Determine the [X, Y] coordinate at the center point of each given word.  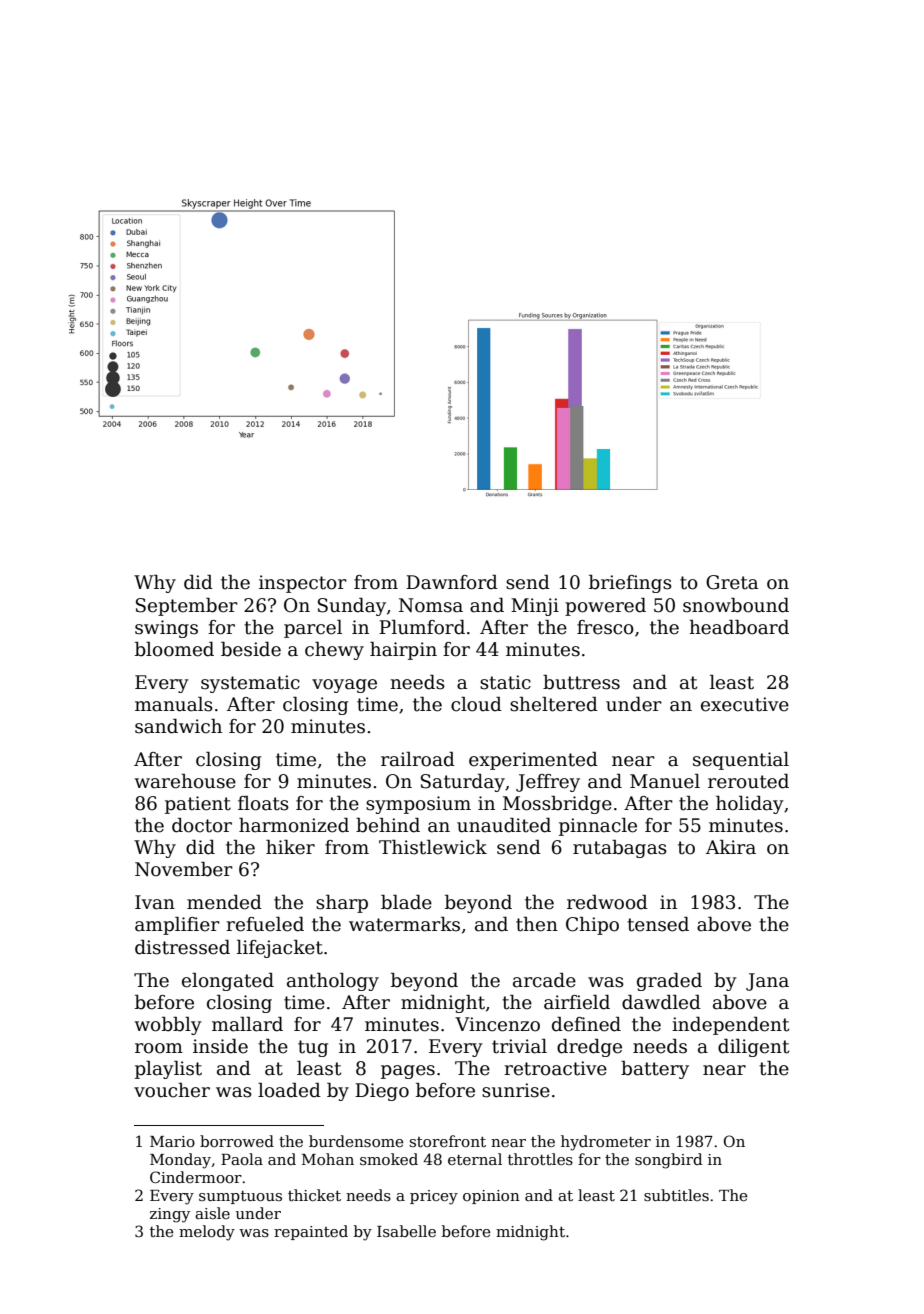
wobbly [168, 1026]
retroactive [555, 1068]
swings [166, 629]
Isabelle [406, 1231]
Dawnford [452, 582]
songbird [669, 1161]
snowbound [736, 605]
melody [207, 1233]
